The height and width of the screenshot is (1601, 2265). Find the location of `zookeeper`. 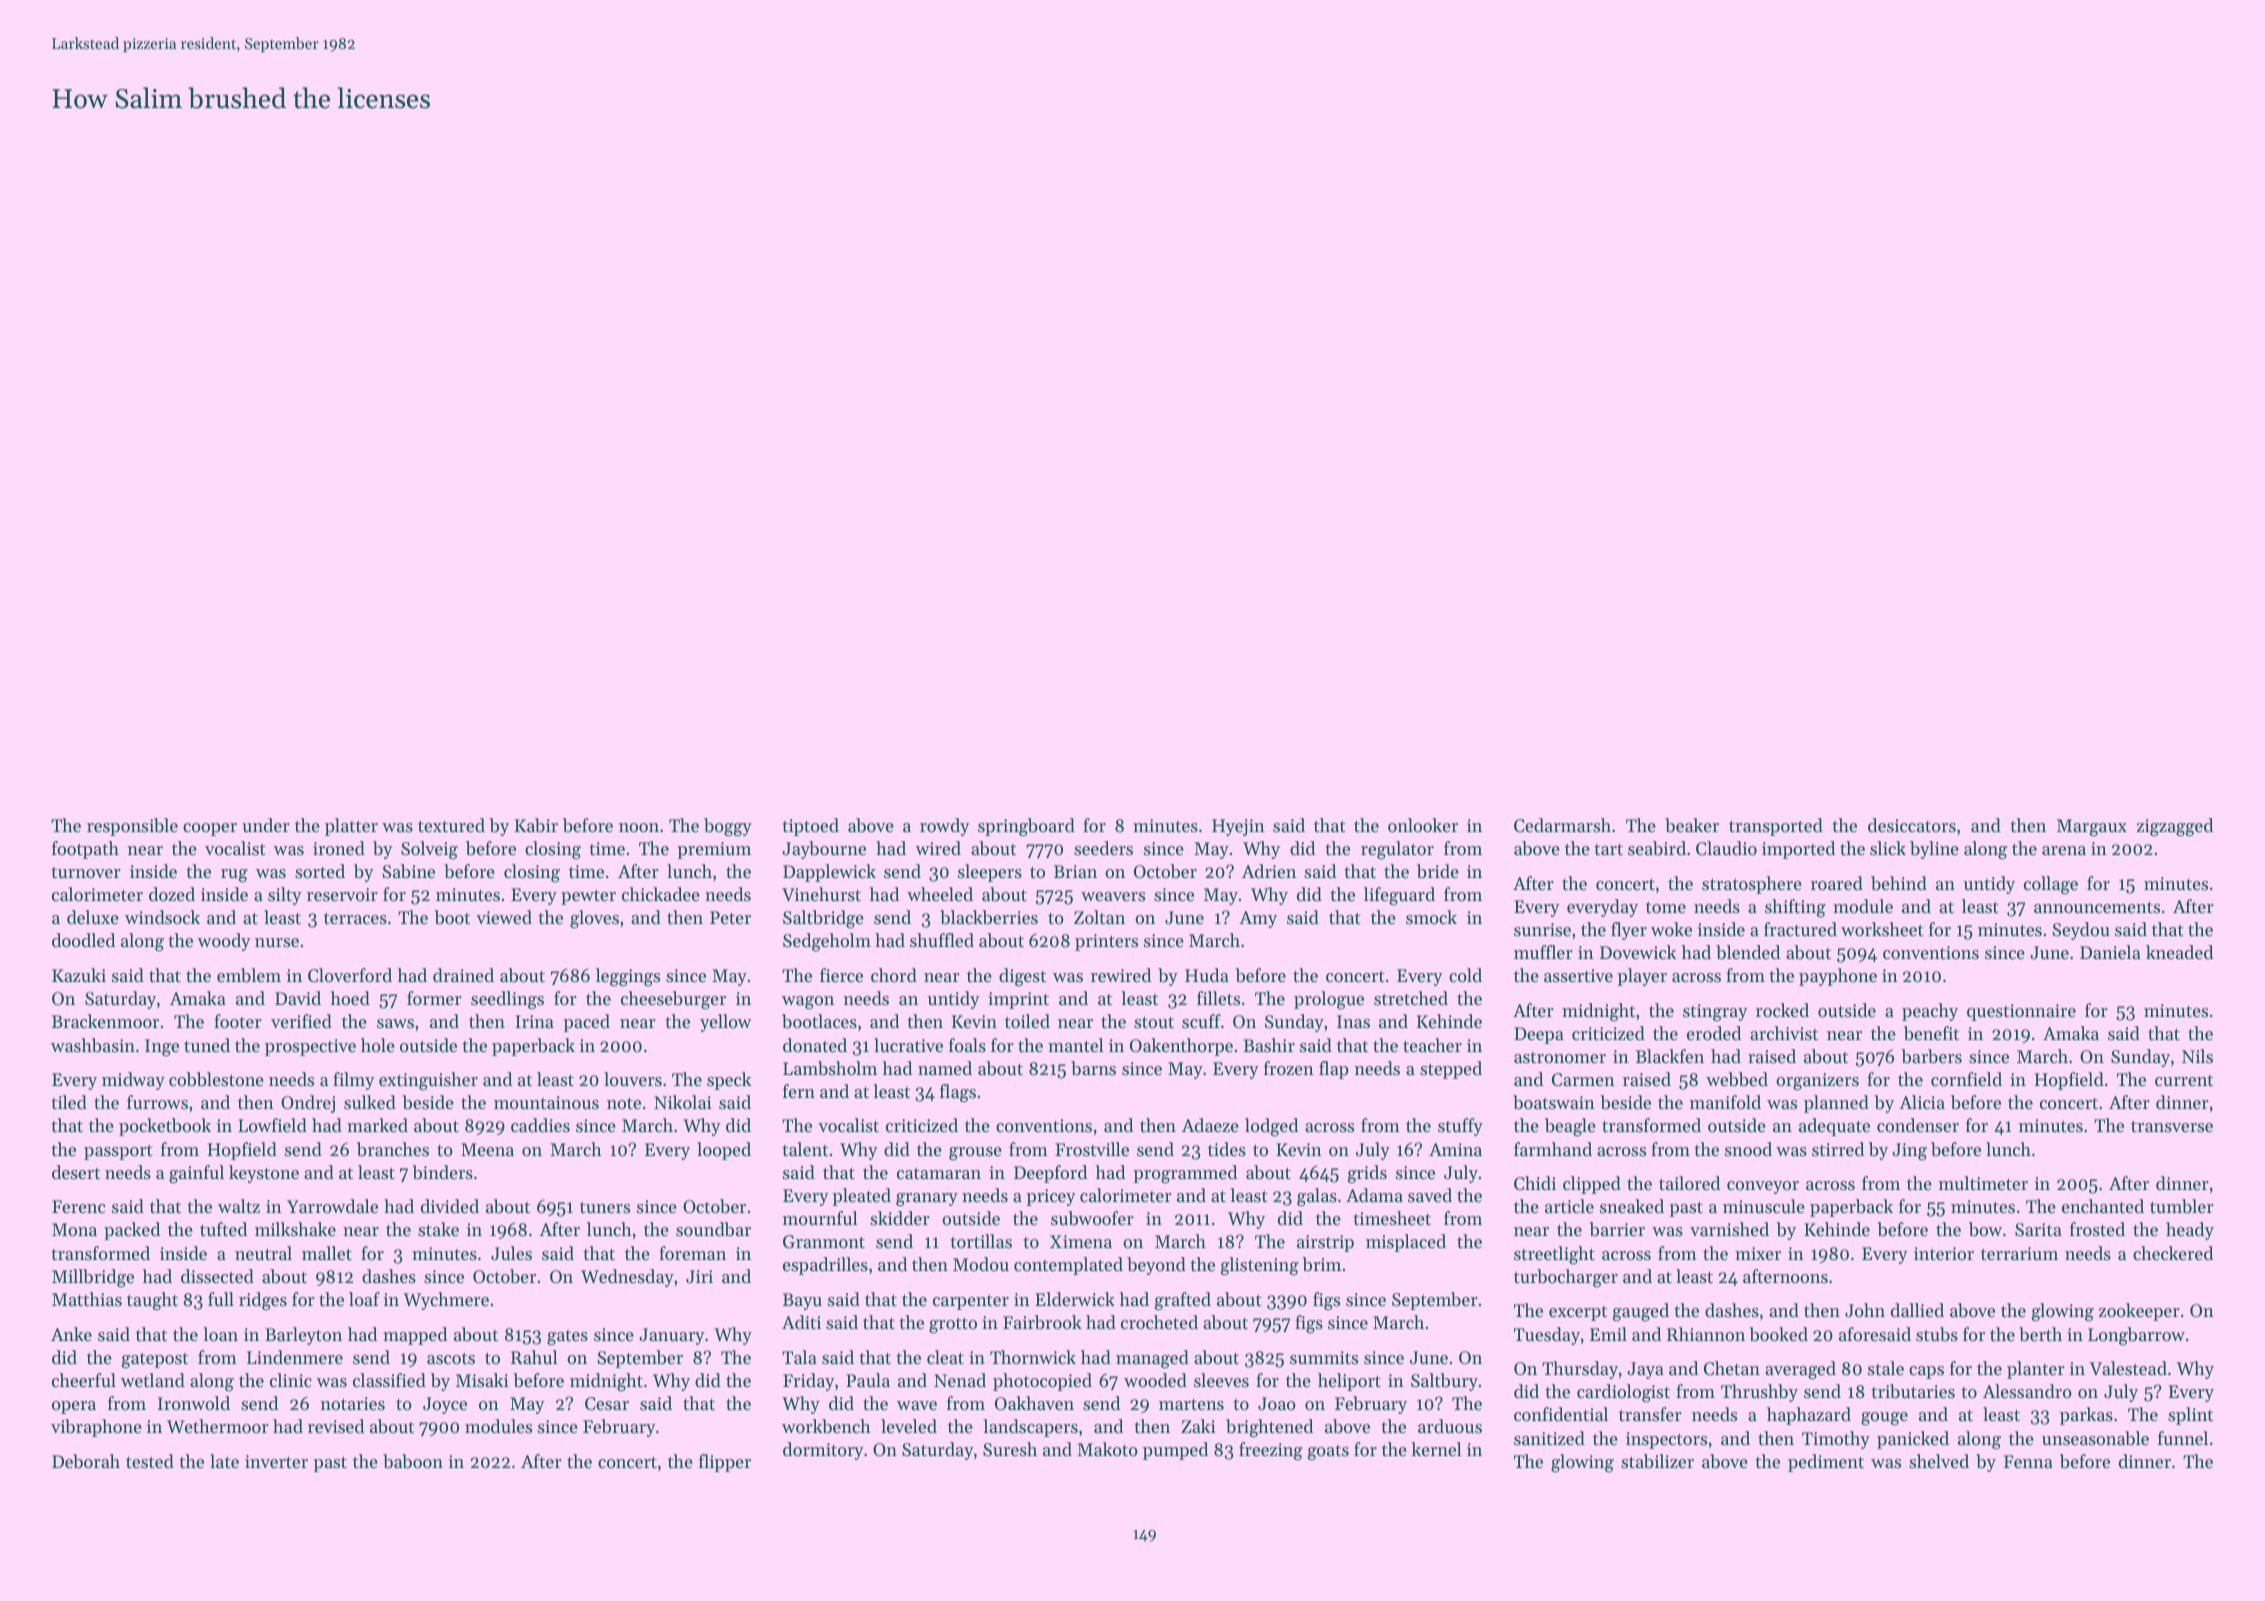

zookeeper is located at coordinates (2139, 1312).
